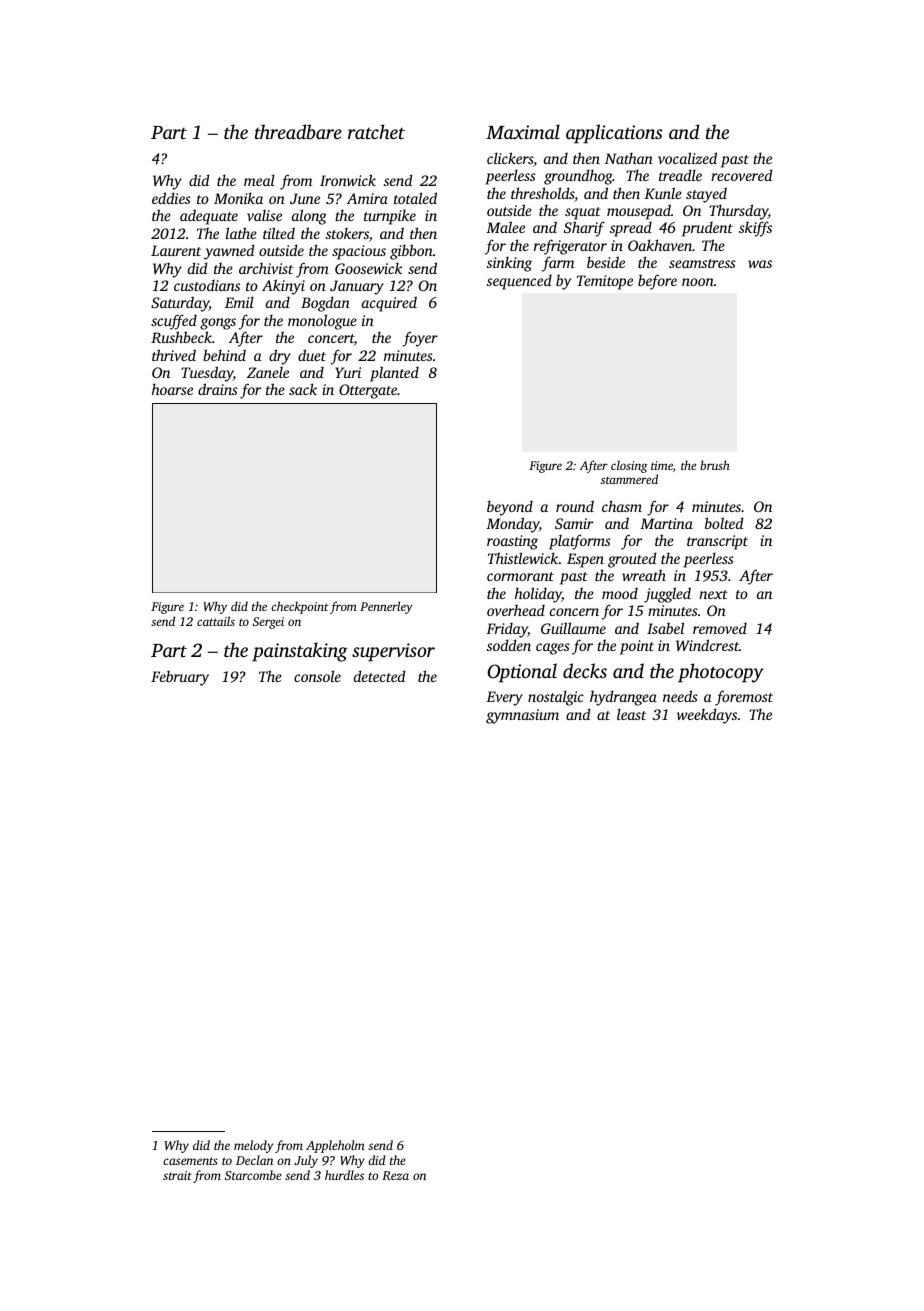 The width and height of the image is (924, 1311). I want to click on Martina, so click(666, 523).
